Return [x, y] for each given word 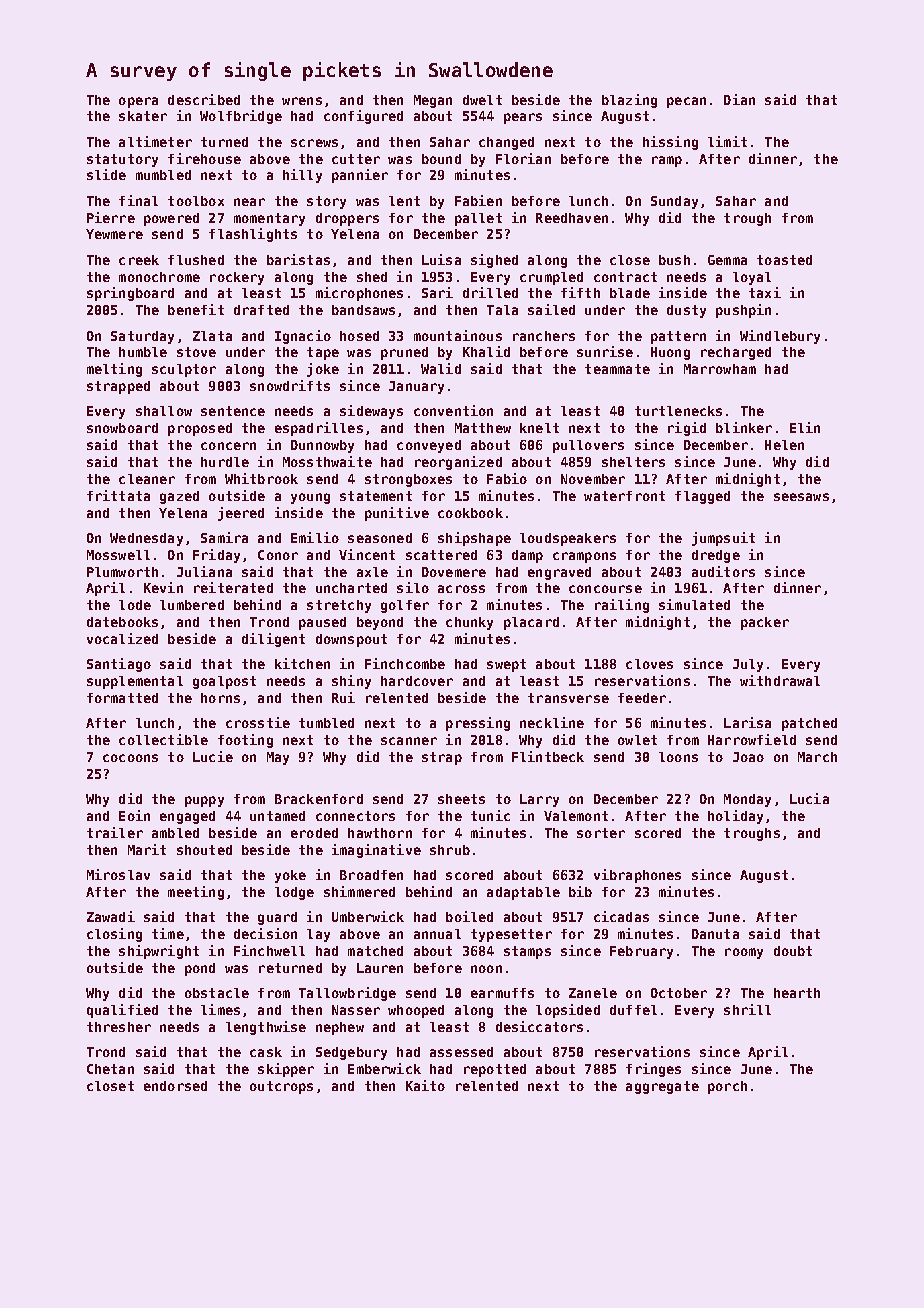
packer [765, 623]
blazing [629, 101]
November [593, 479]
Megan [433, 101]
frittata [118, 495]
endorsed [175, 1086]
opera [138, 102]
